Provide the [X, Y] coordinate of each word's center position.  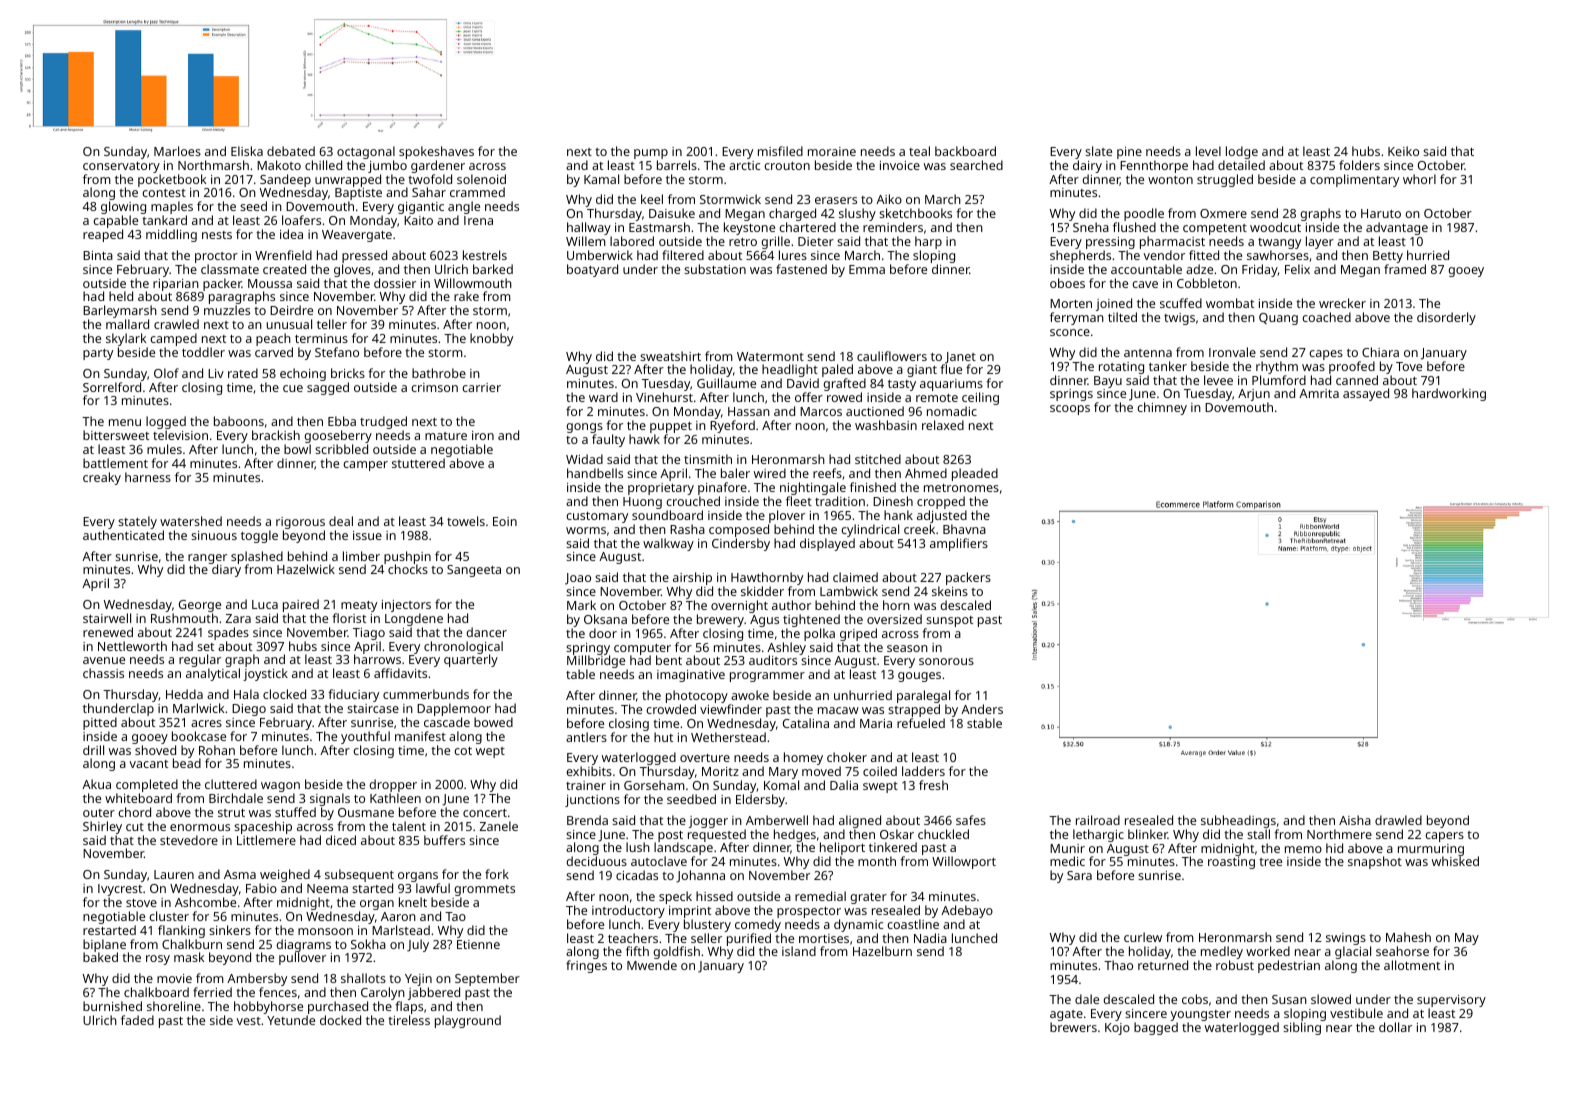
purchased [338, 1007]
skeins [950, 591]
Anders [982, 709]
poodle [1144, 214]
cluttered [231, 784]
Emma [867, 269]
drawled [1398, 820]
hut [663, 737]
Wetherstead [728, 737]
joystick [265, 675]
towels [466, 521]
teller [332, 324]
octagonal [366, 152]
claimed [855, 577]
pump [651, 154]
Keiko [1403, 151]
